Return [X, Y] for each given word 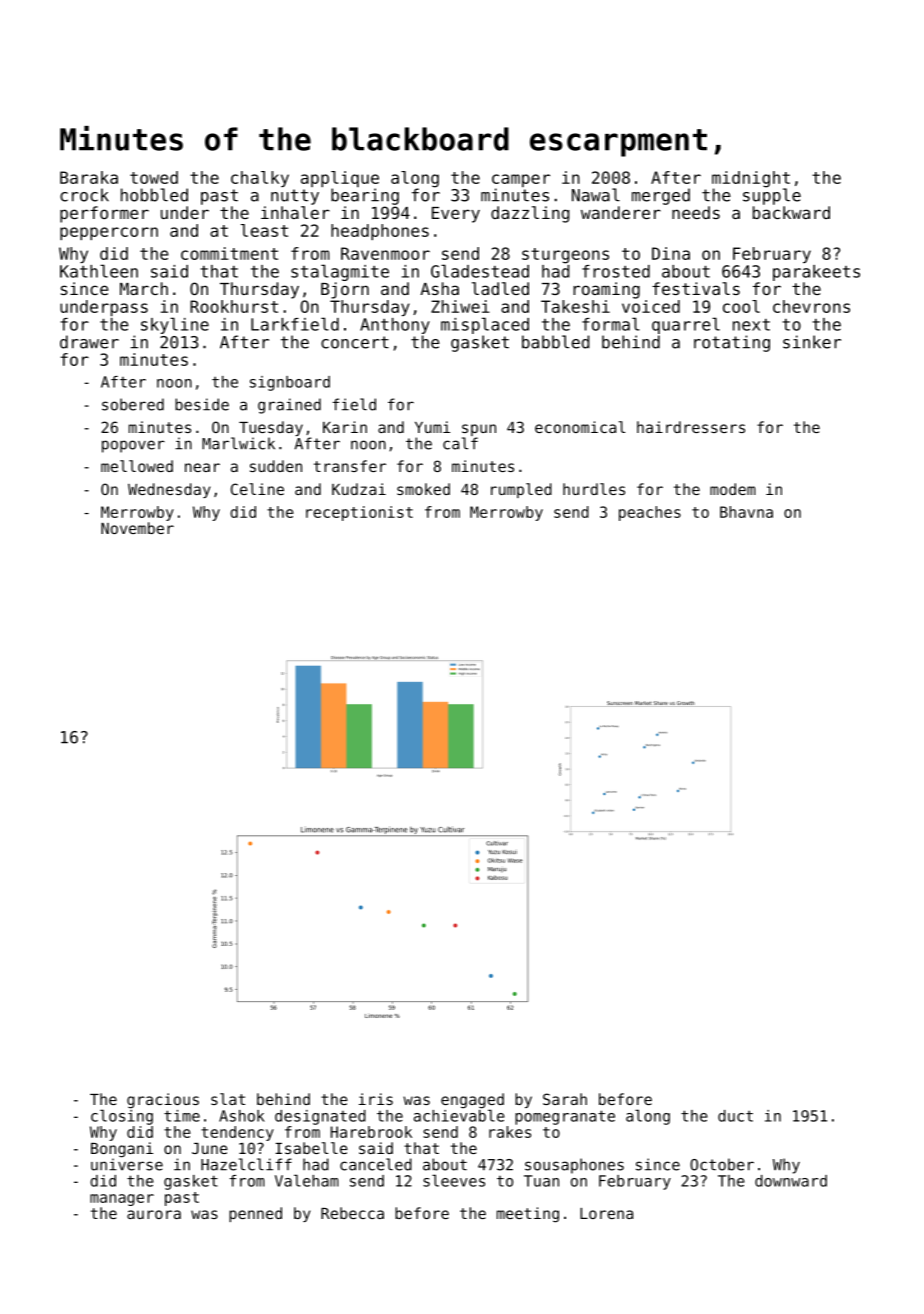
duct [735, 1116]
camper [521, 180]
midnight [751, 179]
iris [376, 1099]
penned [255, 1214]
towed [154, 177]
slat [228, 1099]
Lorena [606, 1213]
